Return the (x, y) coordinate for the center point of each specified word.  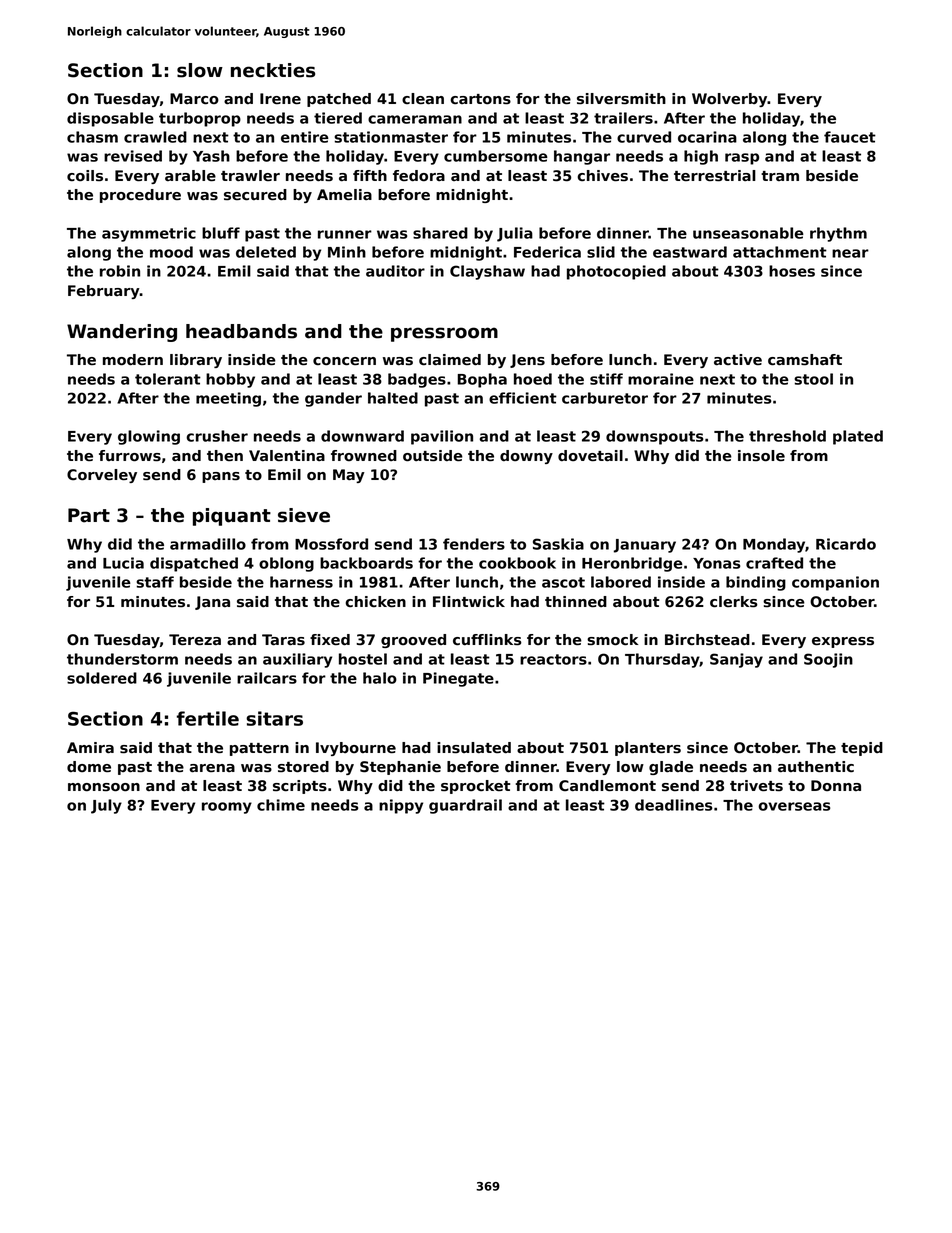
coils (85, 176)
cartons (481, 99)
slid (601, 252)
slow (200, 70)
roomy (227, 808)
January (645, 546)
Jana (212, 603)
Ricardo (846, 544)
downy (526, 457)
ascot (563, 582)
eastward (690, 252)
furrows (130, 456)
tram (780, 176)
